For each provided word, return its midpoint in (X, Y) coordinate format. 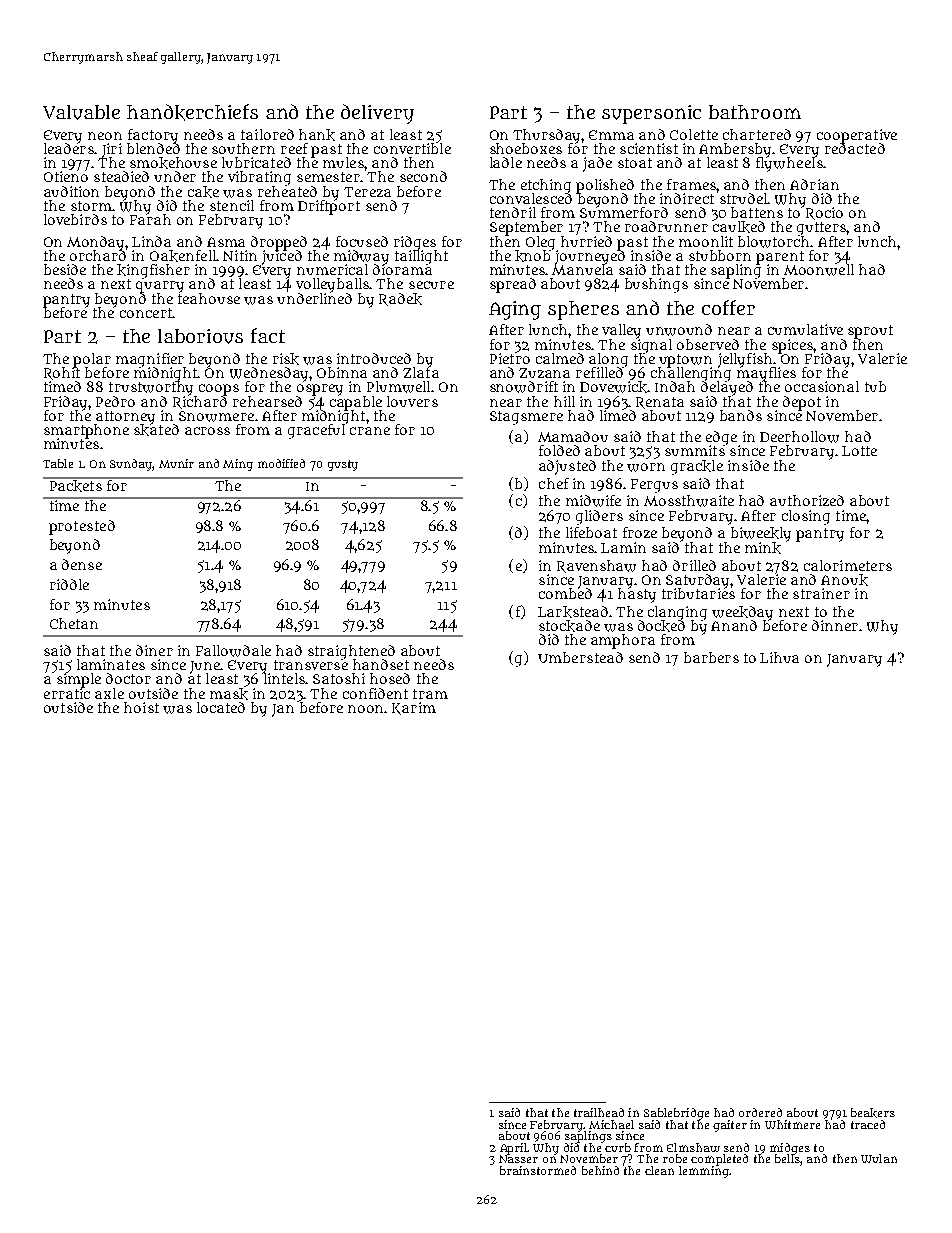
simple (79, 680)
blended (153, 148)
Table (58, 463)
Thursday (547, 136)
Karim (414, 708)
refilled (600, 372)
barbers (711, 657)
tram (430, 694)
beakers (873, 1113)
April (513, 1149)
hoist (141, 707)
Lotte (859, 451)
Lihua (779, 657)
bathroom (755, 112)
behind (600, 1170)
